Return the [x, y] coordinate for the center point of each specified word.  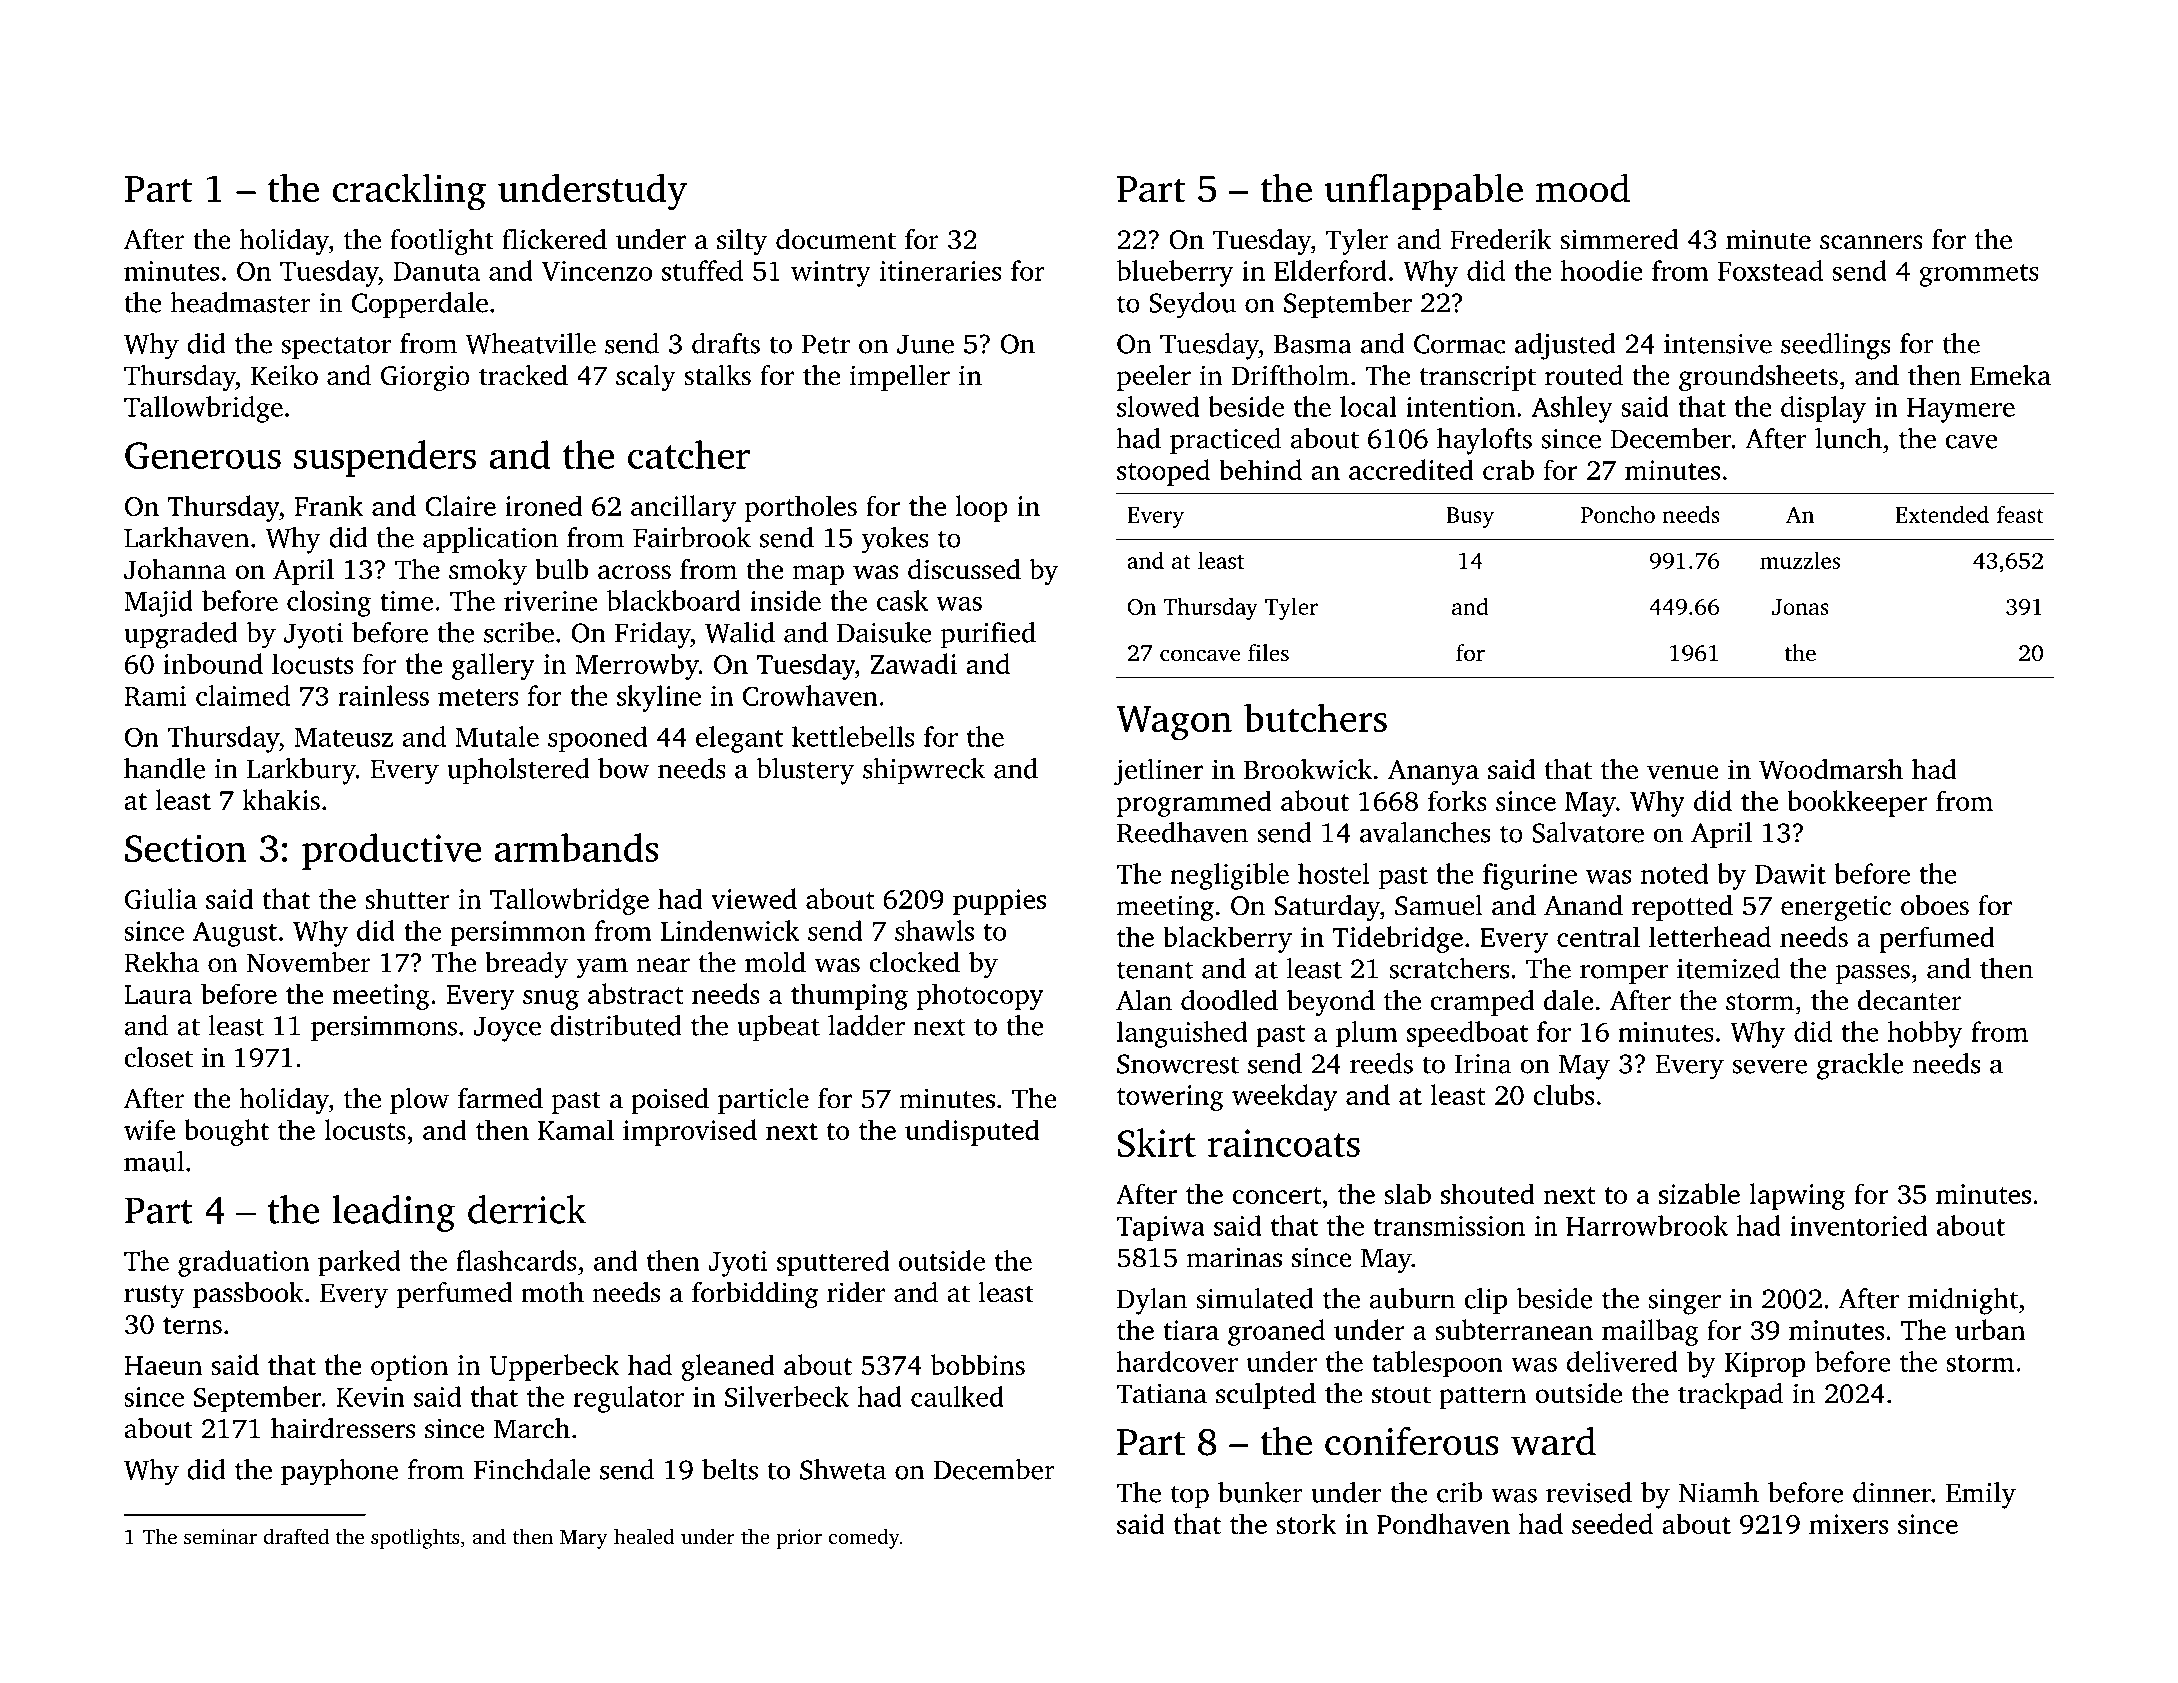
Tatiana [1161, 1393]
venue [1683, 772]
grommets [1978, 275]
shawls [934, 930]
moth [552, 1292]
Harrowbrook [1647, 1225]
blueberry [1174, 273]
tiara [1191, 1330]
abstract [636, 993]
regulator [628, 1399]
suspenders [385, 458]
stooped [1163, 472]
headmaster [240, 302]
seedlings [1835, 346]
